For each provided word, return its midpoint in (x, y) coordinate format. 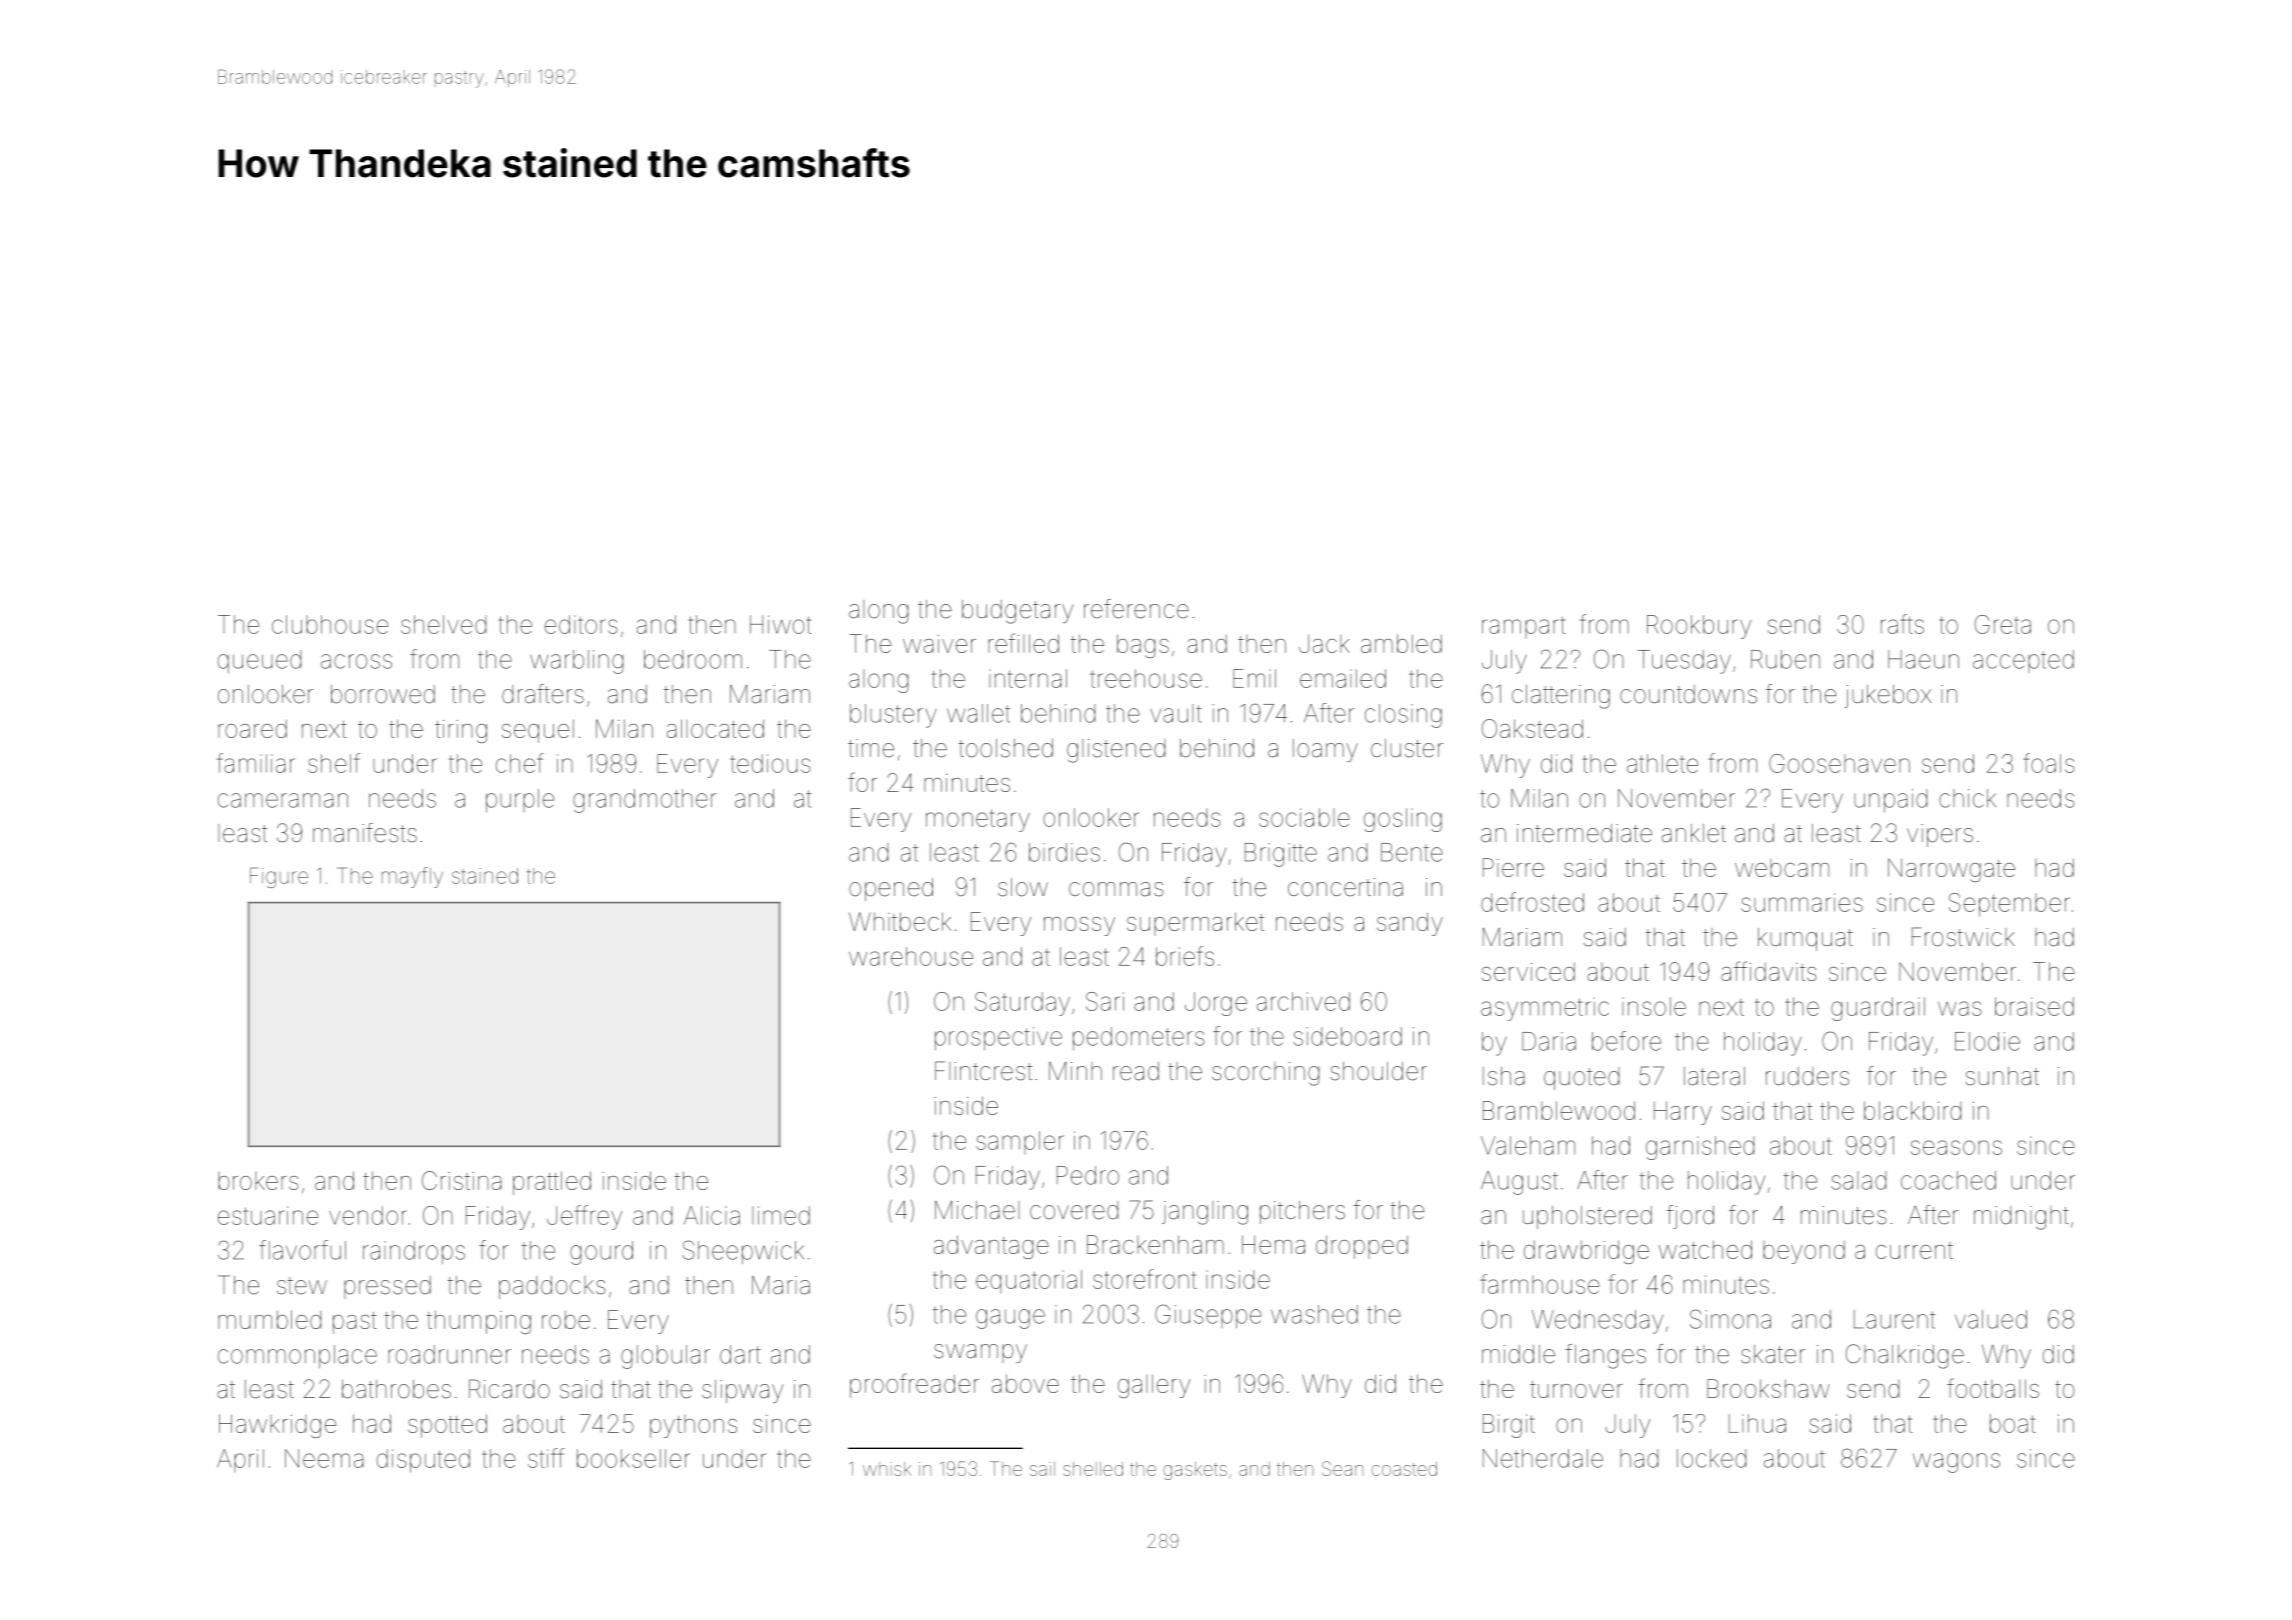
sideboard (1348, 1036)
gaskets (1195, 1471)
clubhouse (330, 624)
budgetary (1017, 612)
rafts (1902, 624)
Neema (324, 1458)
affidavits (1769, 971)
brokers (258, 1181)
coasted (1404, 1469)
